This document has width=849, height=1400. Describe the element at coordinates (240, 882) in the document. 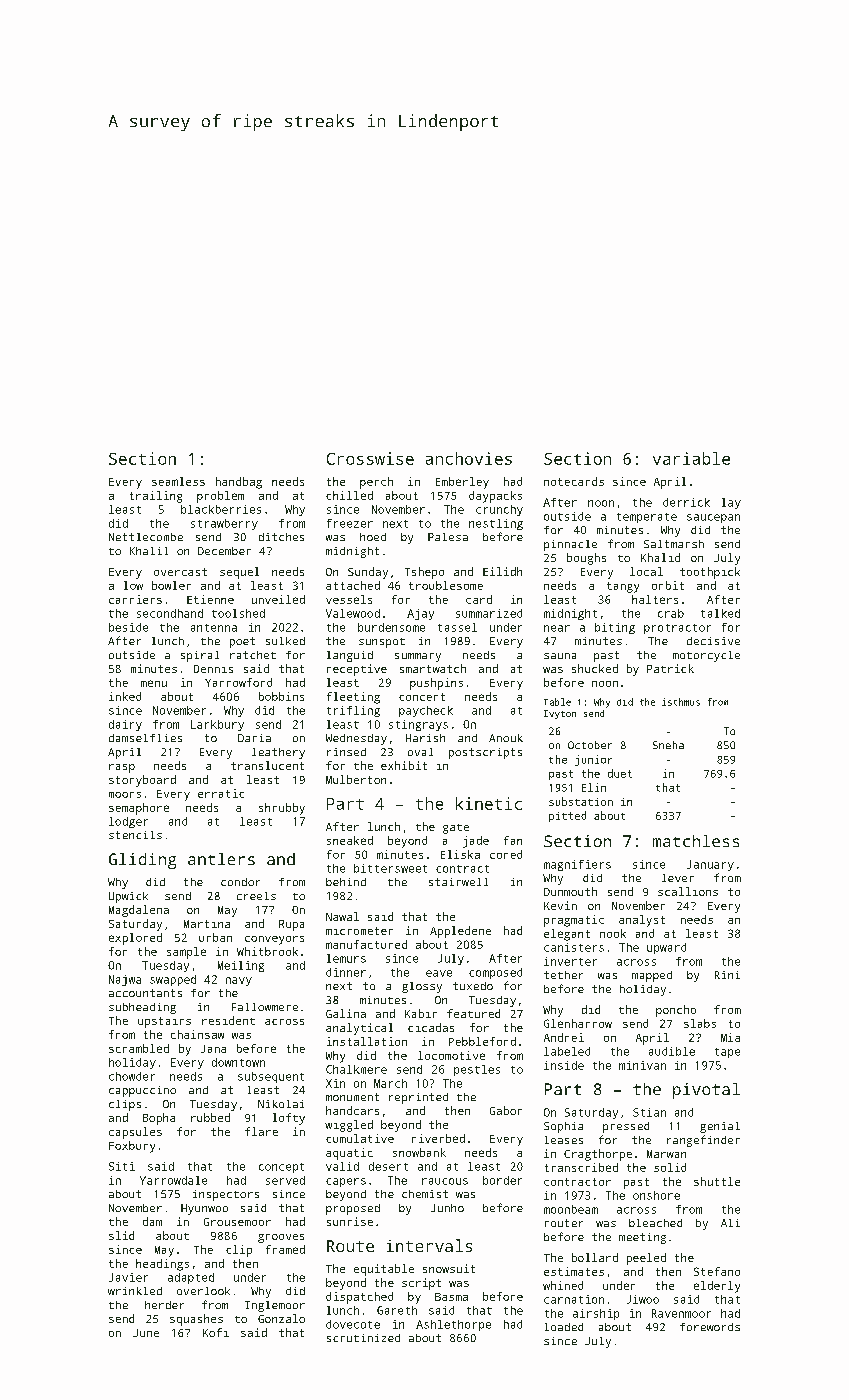

I see `condor` at that location.
